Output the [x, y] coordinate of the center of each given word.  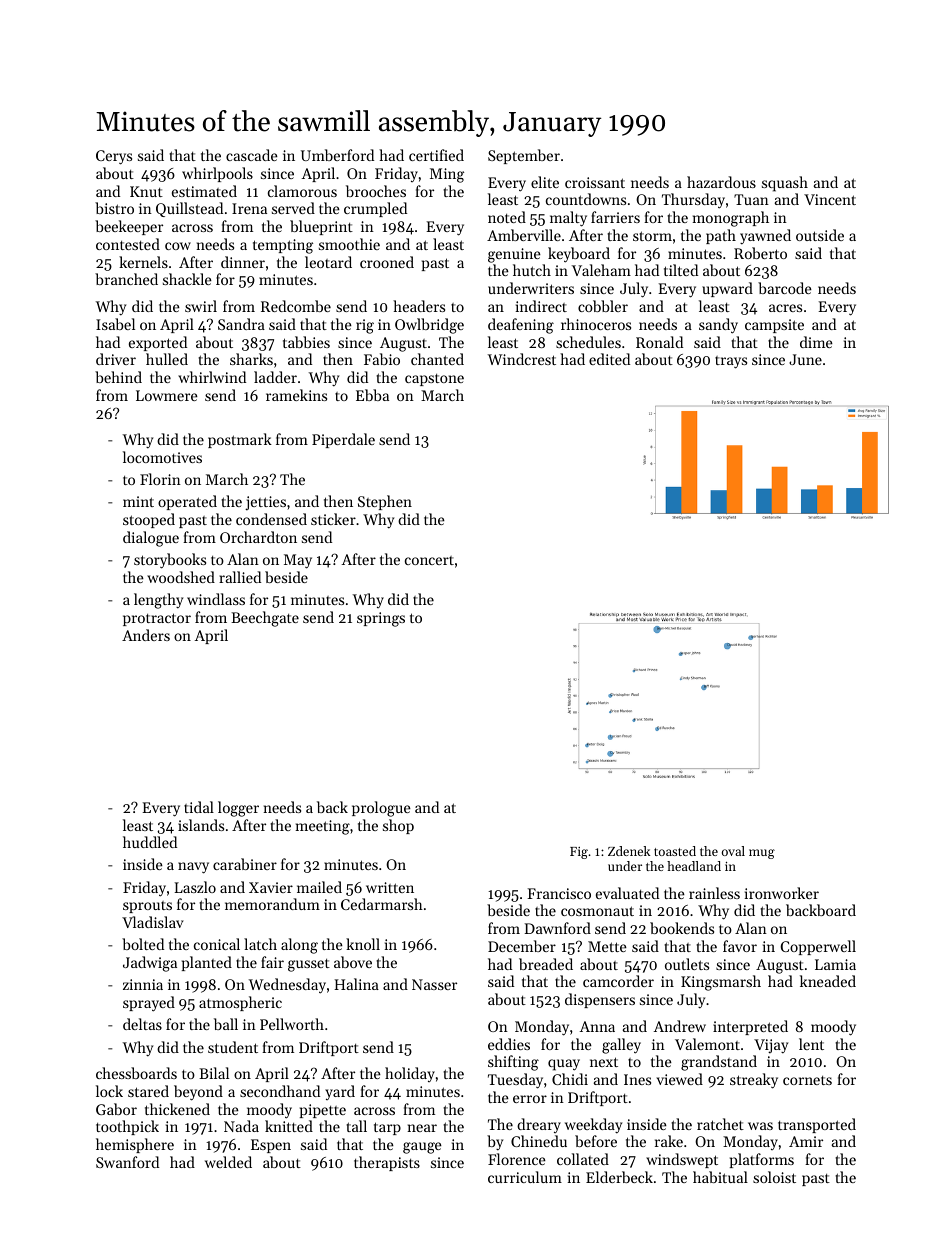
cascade [252, 155]
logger [238, 809]
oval [733, 851]
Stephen [385, 502]
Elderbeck [619, 1177]
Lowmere [167, 395]
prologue [381, 809]
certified [436, 155]
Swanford [127, 1162]
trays [731, 362]
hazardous [721, 182]
